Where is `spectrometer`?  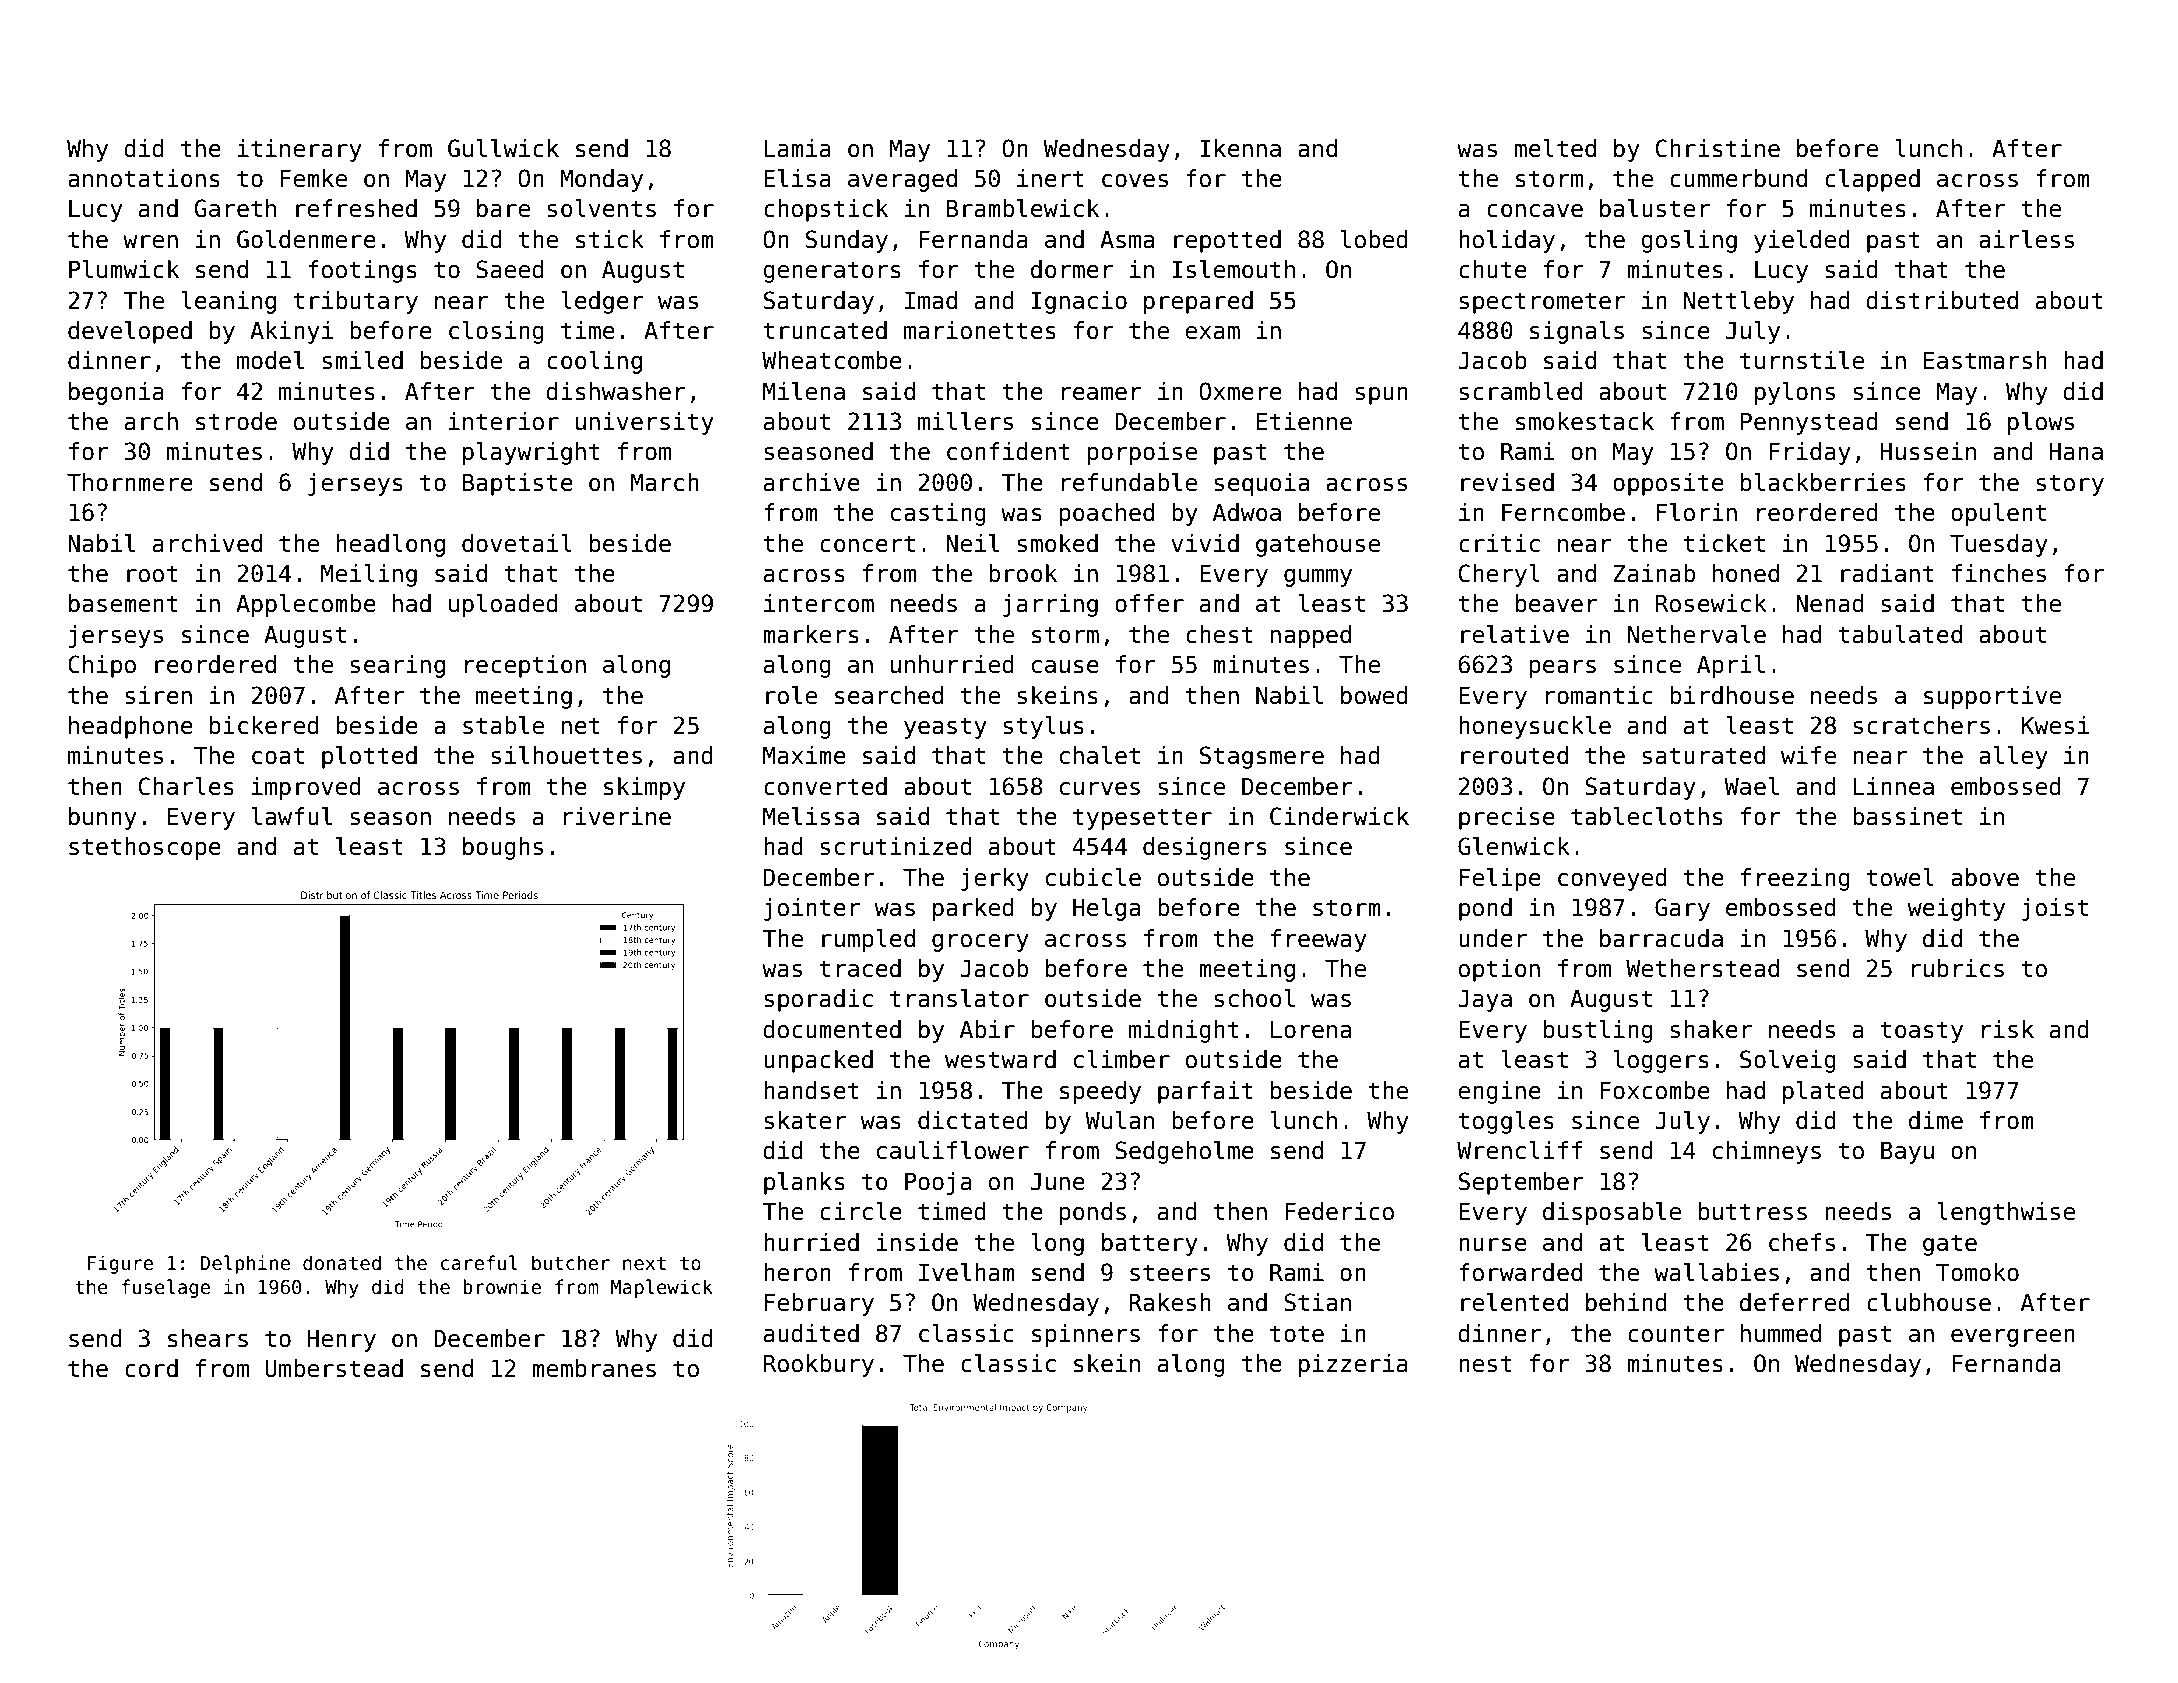
spectrometer is located at coordinates (1542, 303).
